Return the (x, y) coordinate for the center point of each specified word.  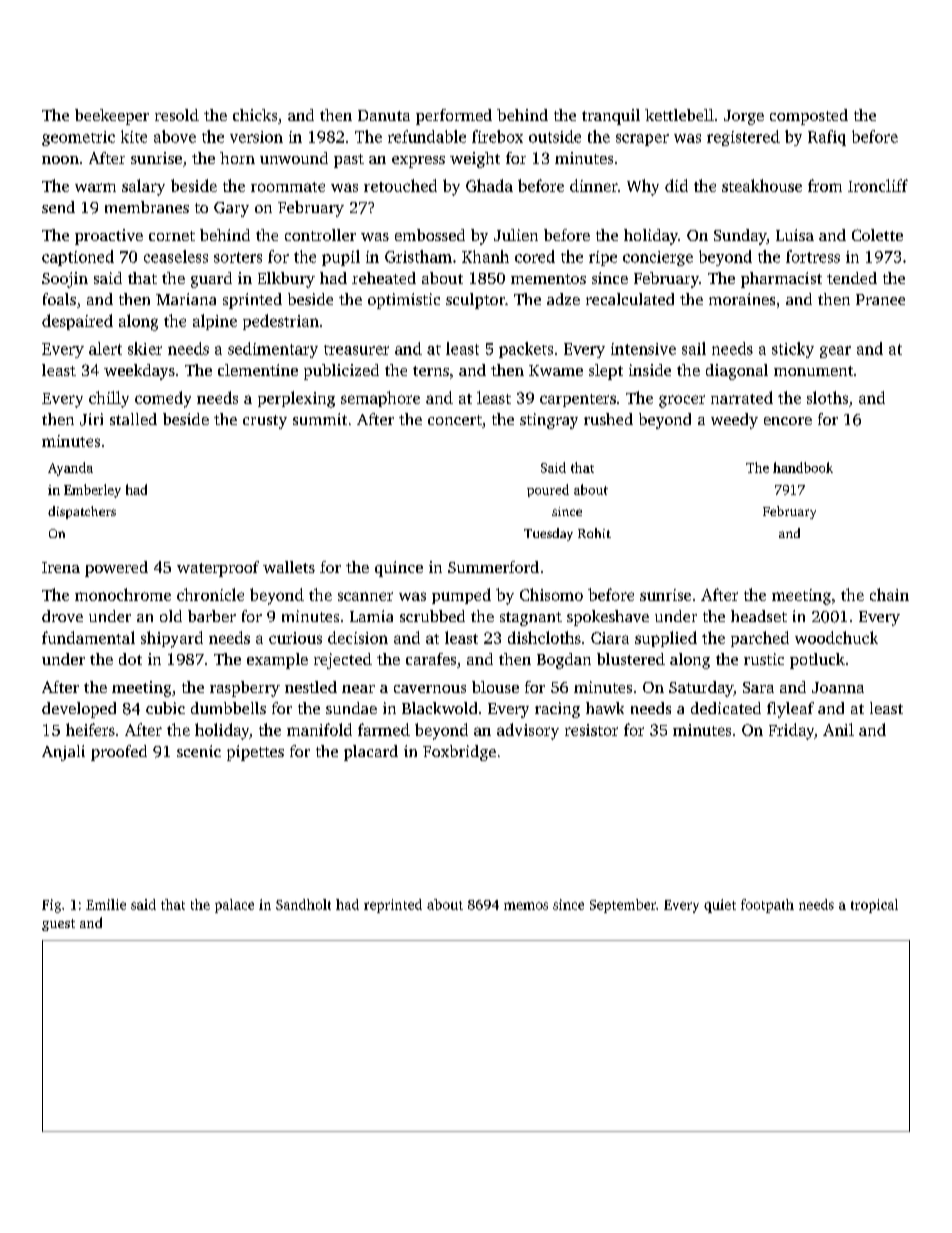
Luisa (795, 235)
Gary (231, 209)
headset (759, 616)
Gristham (418, 256)
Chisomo (551, 594)
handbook (803, 467)
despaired (77, 322)
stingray (549, 421)
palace (234, 906)
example (277, 661)
